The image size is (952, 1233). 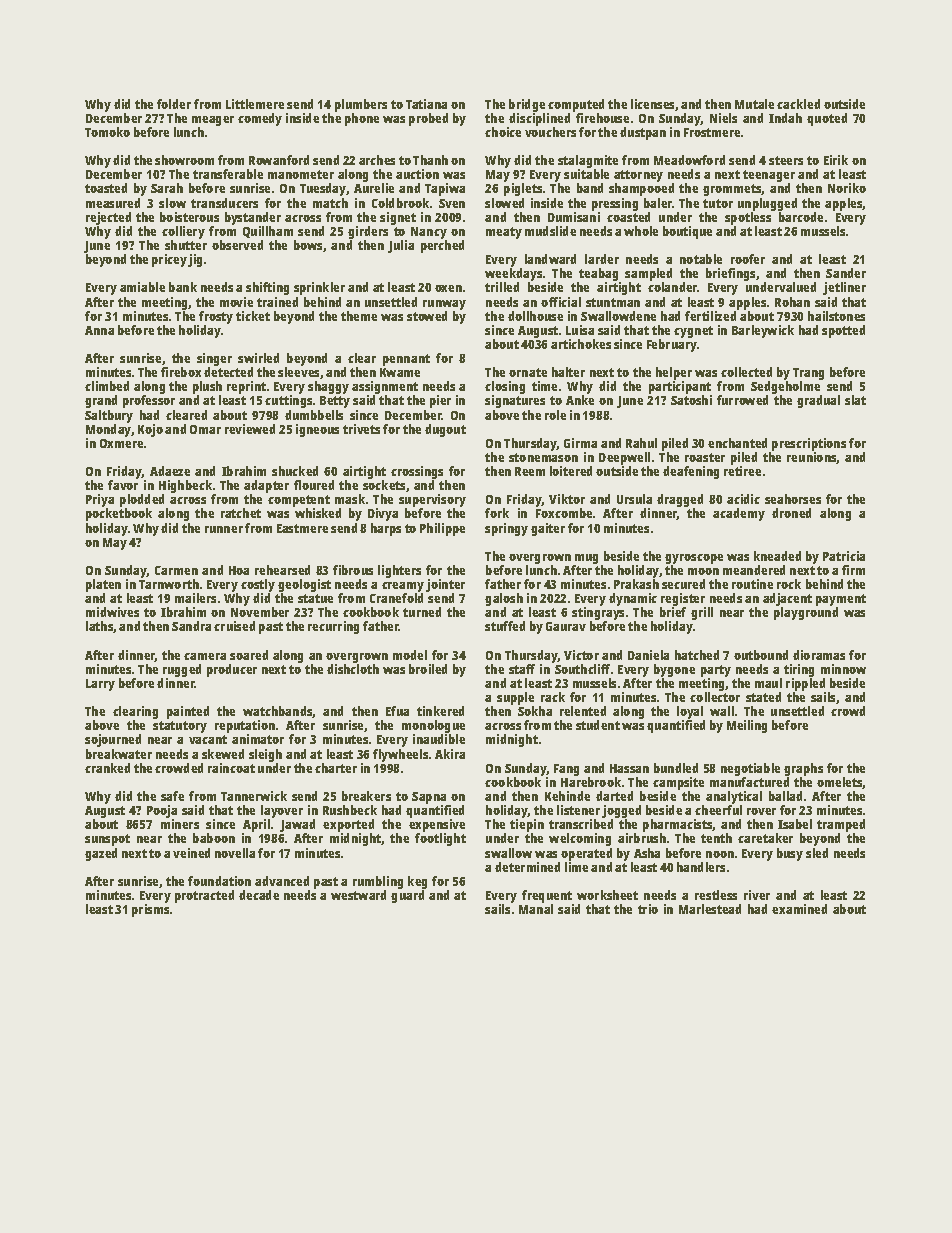 What do you see at coordinates (763, 331) in the screenshot?
I see `Barleywick` at bounding box center [763, 331].
